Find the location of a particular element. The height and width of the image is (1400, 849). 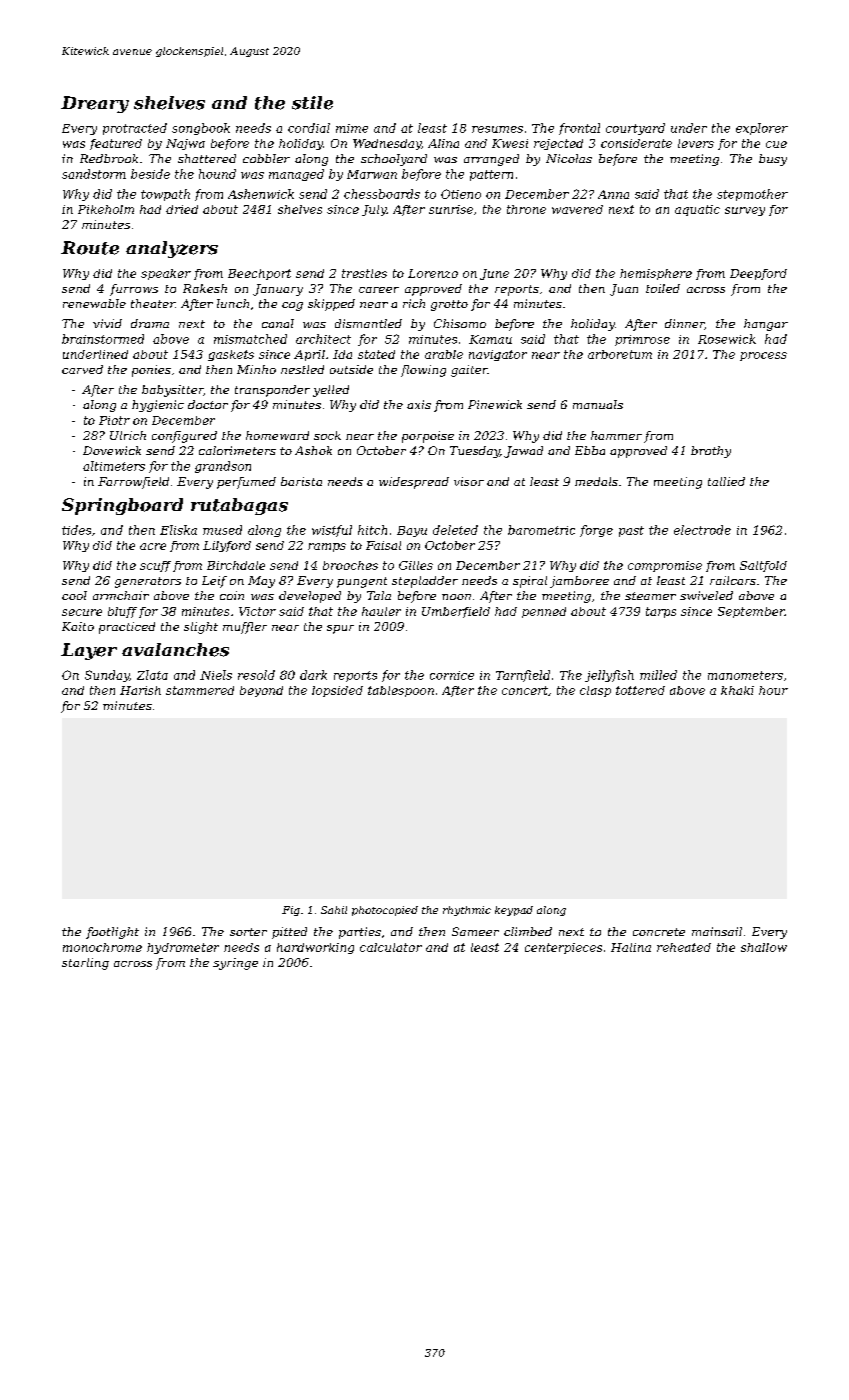

shallow is located at coordinates (764, 947).
